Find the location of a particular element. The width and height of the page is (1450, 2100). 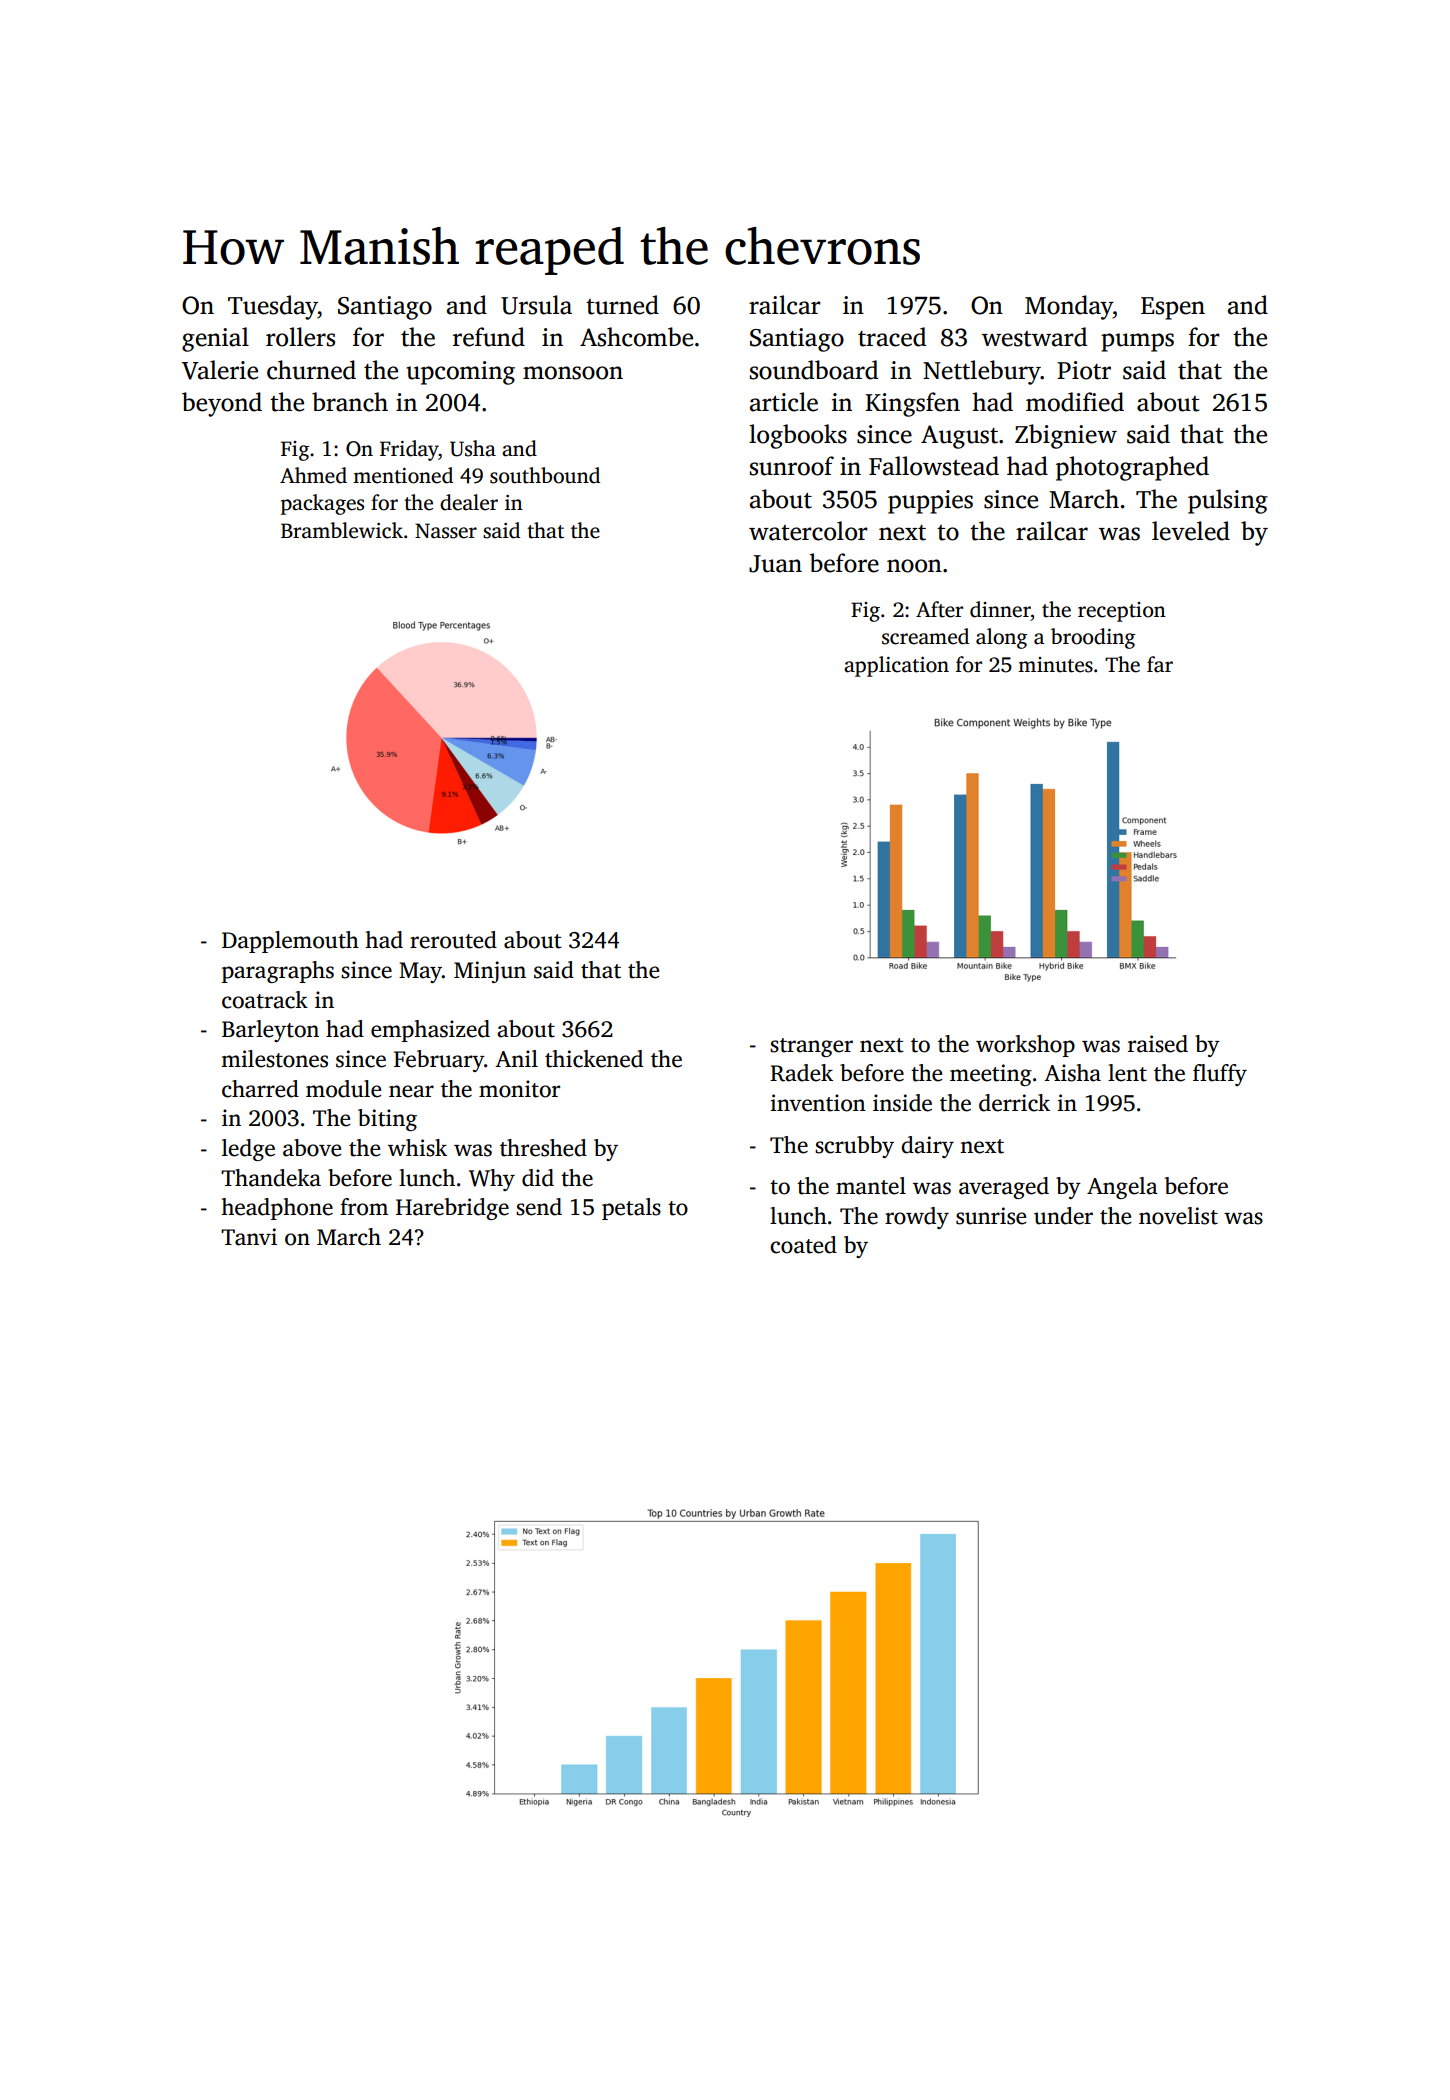

rerouted is located at coordinates (453, 940).
